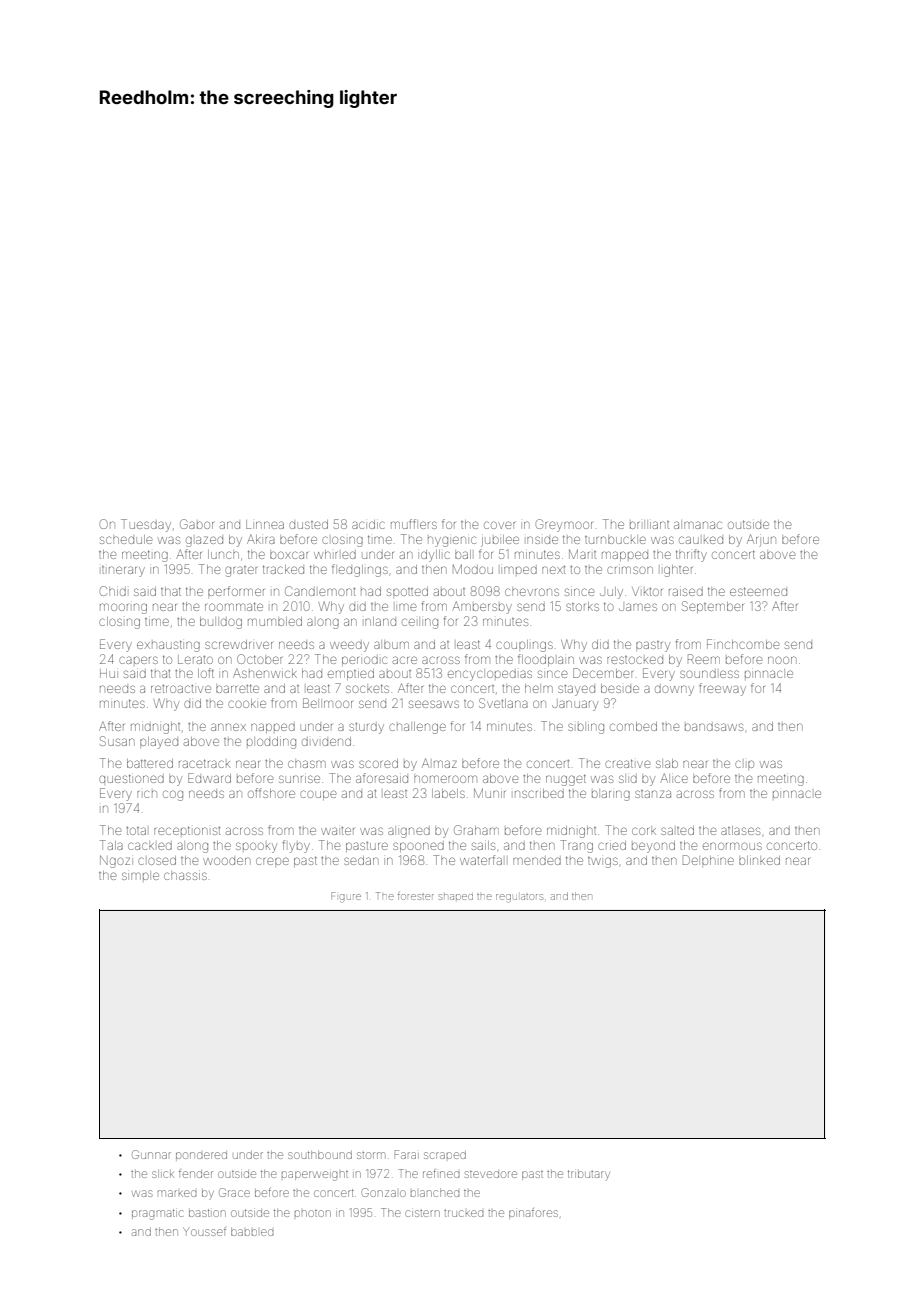 The width and height of the page is (924, 1308). What do you see at coordinates (307, 764) in the page?
I see `chasm` at bounding box center [307, 764].
